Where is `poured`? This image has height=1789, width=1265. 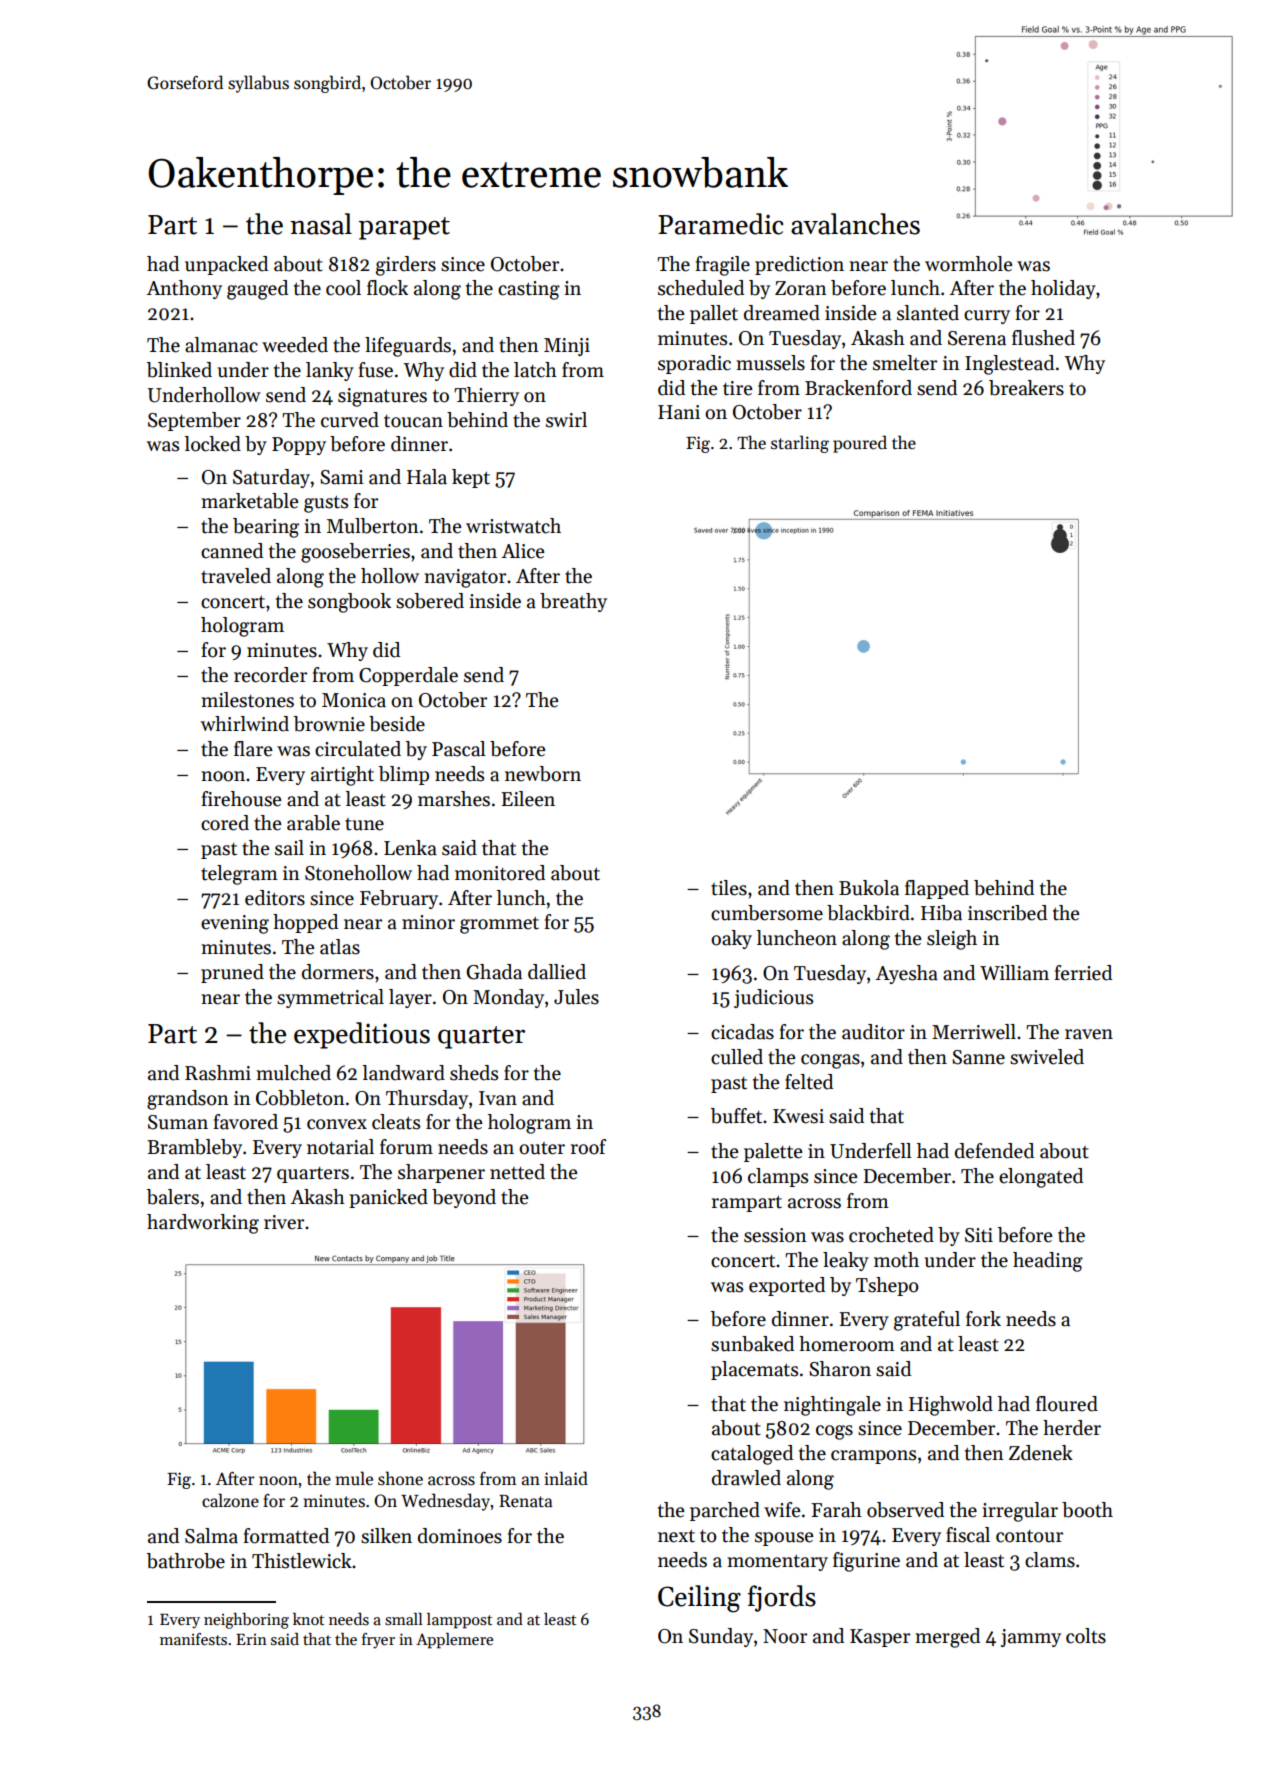 poured is located at coordinates (860, 444).
